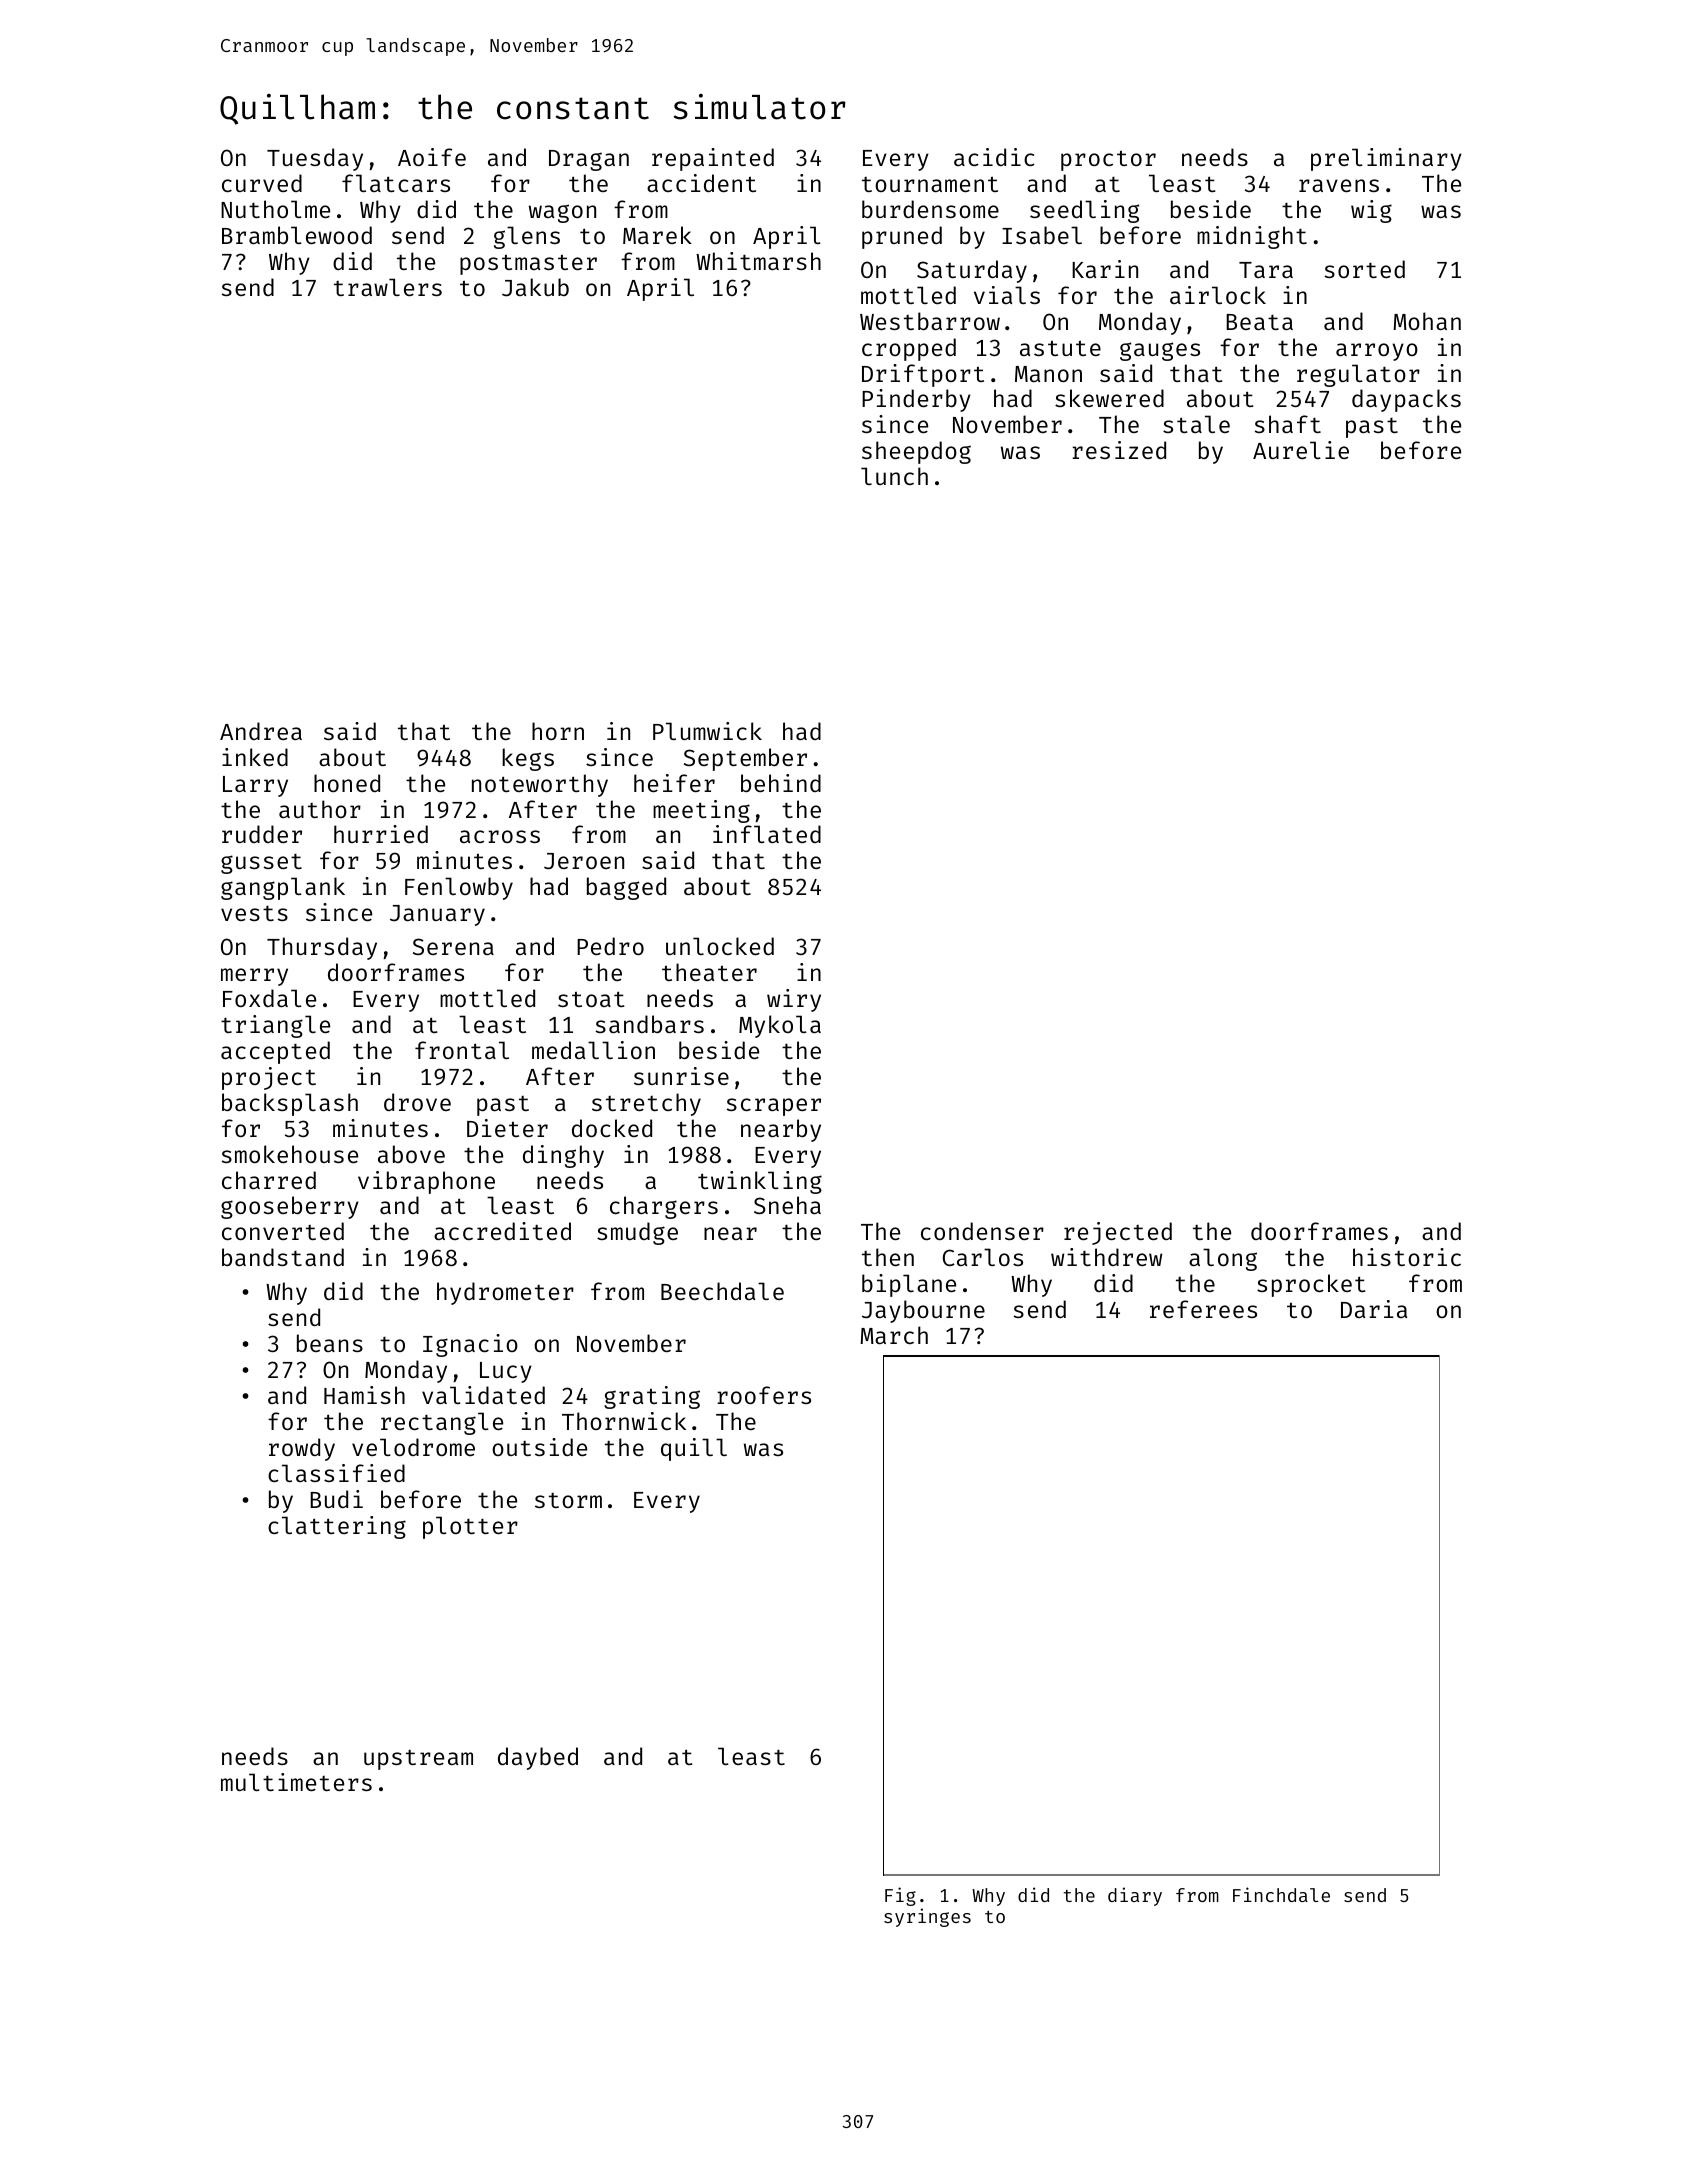 The image size is (1683, 2178). What do you see at coordinates (764, 1395) in the screenshot?
I see `roofers` at bounding box center [764, 1395].
